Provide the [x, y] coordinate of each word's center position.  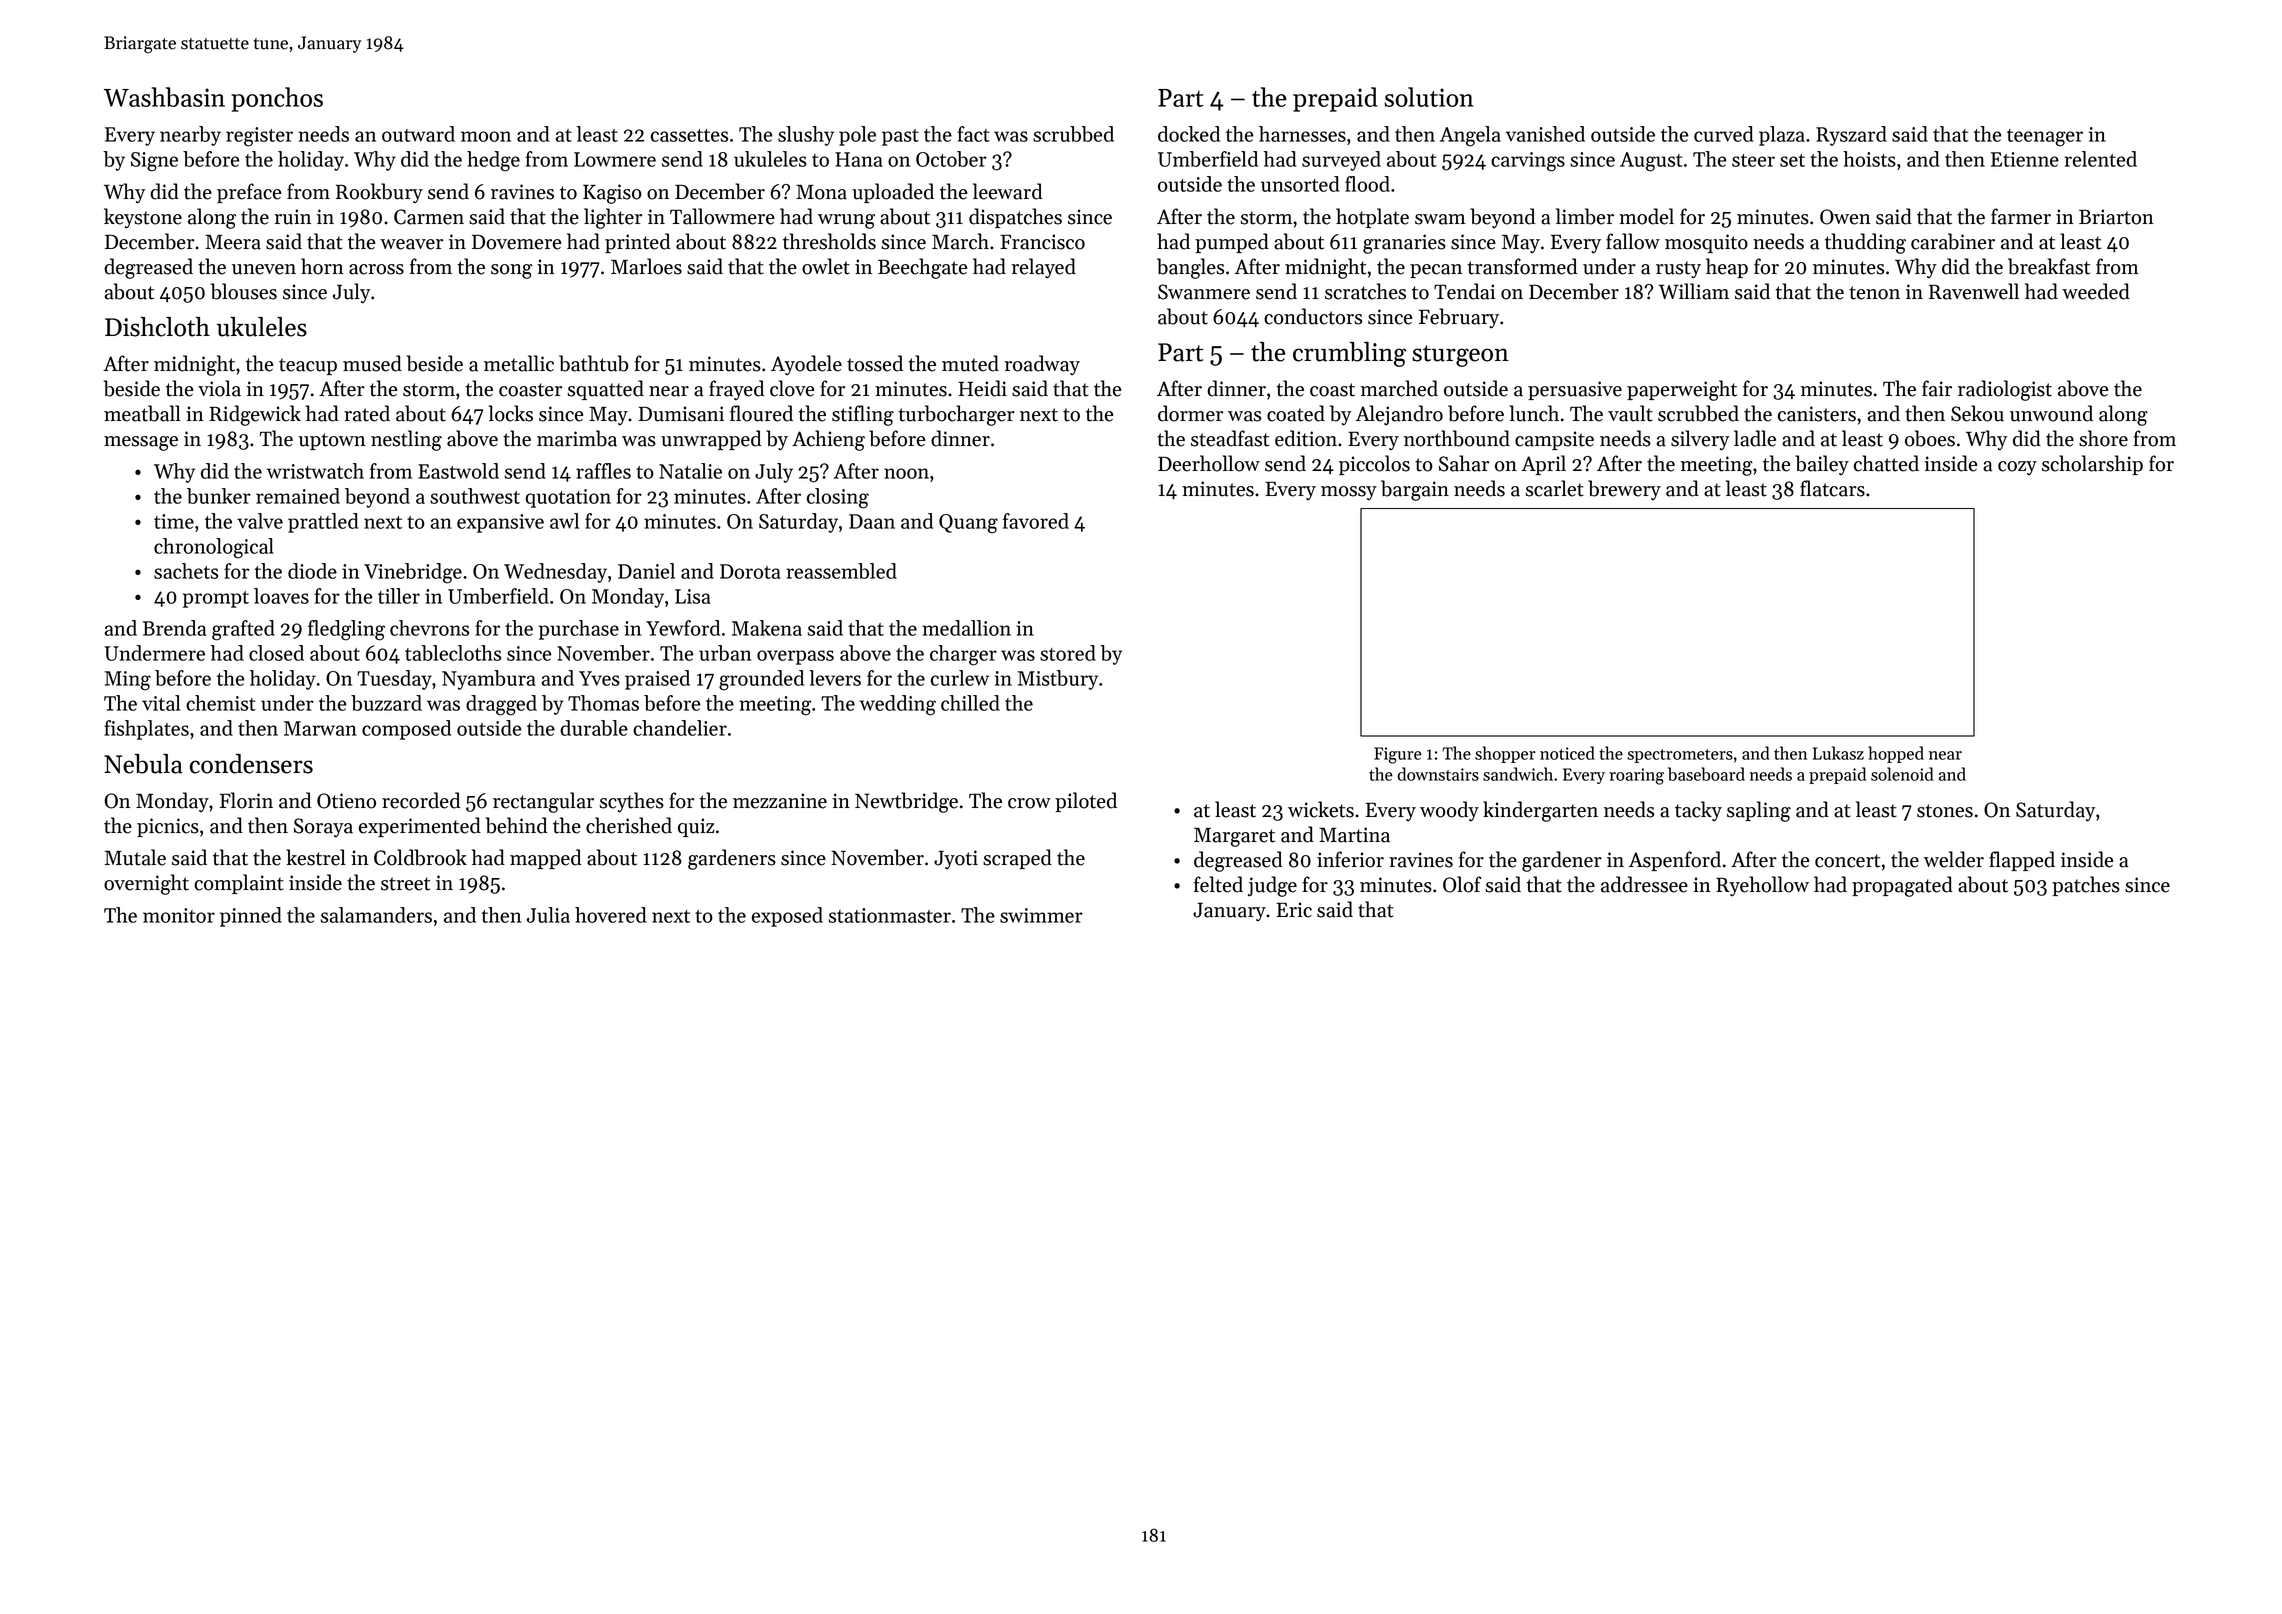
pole [857, 136]
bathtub [593, 363]
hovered [611, 915]
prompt [216, 599]
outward [418, 134]
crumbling [1349, 354]
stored [1068, 653]
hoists [1869, 159]
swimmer [1041, 915]
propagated [1902, 886]
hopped [1896, 754]
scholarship [2092, 465]
